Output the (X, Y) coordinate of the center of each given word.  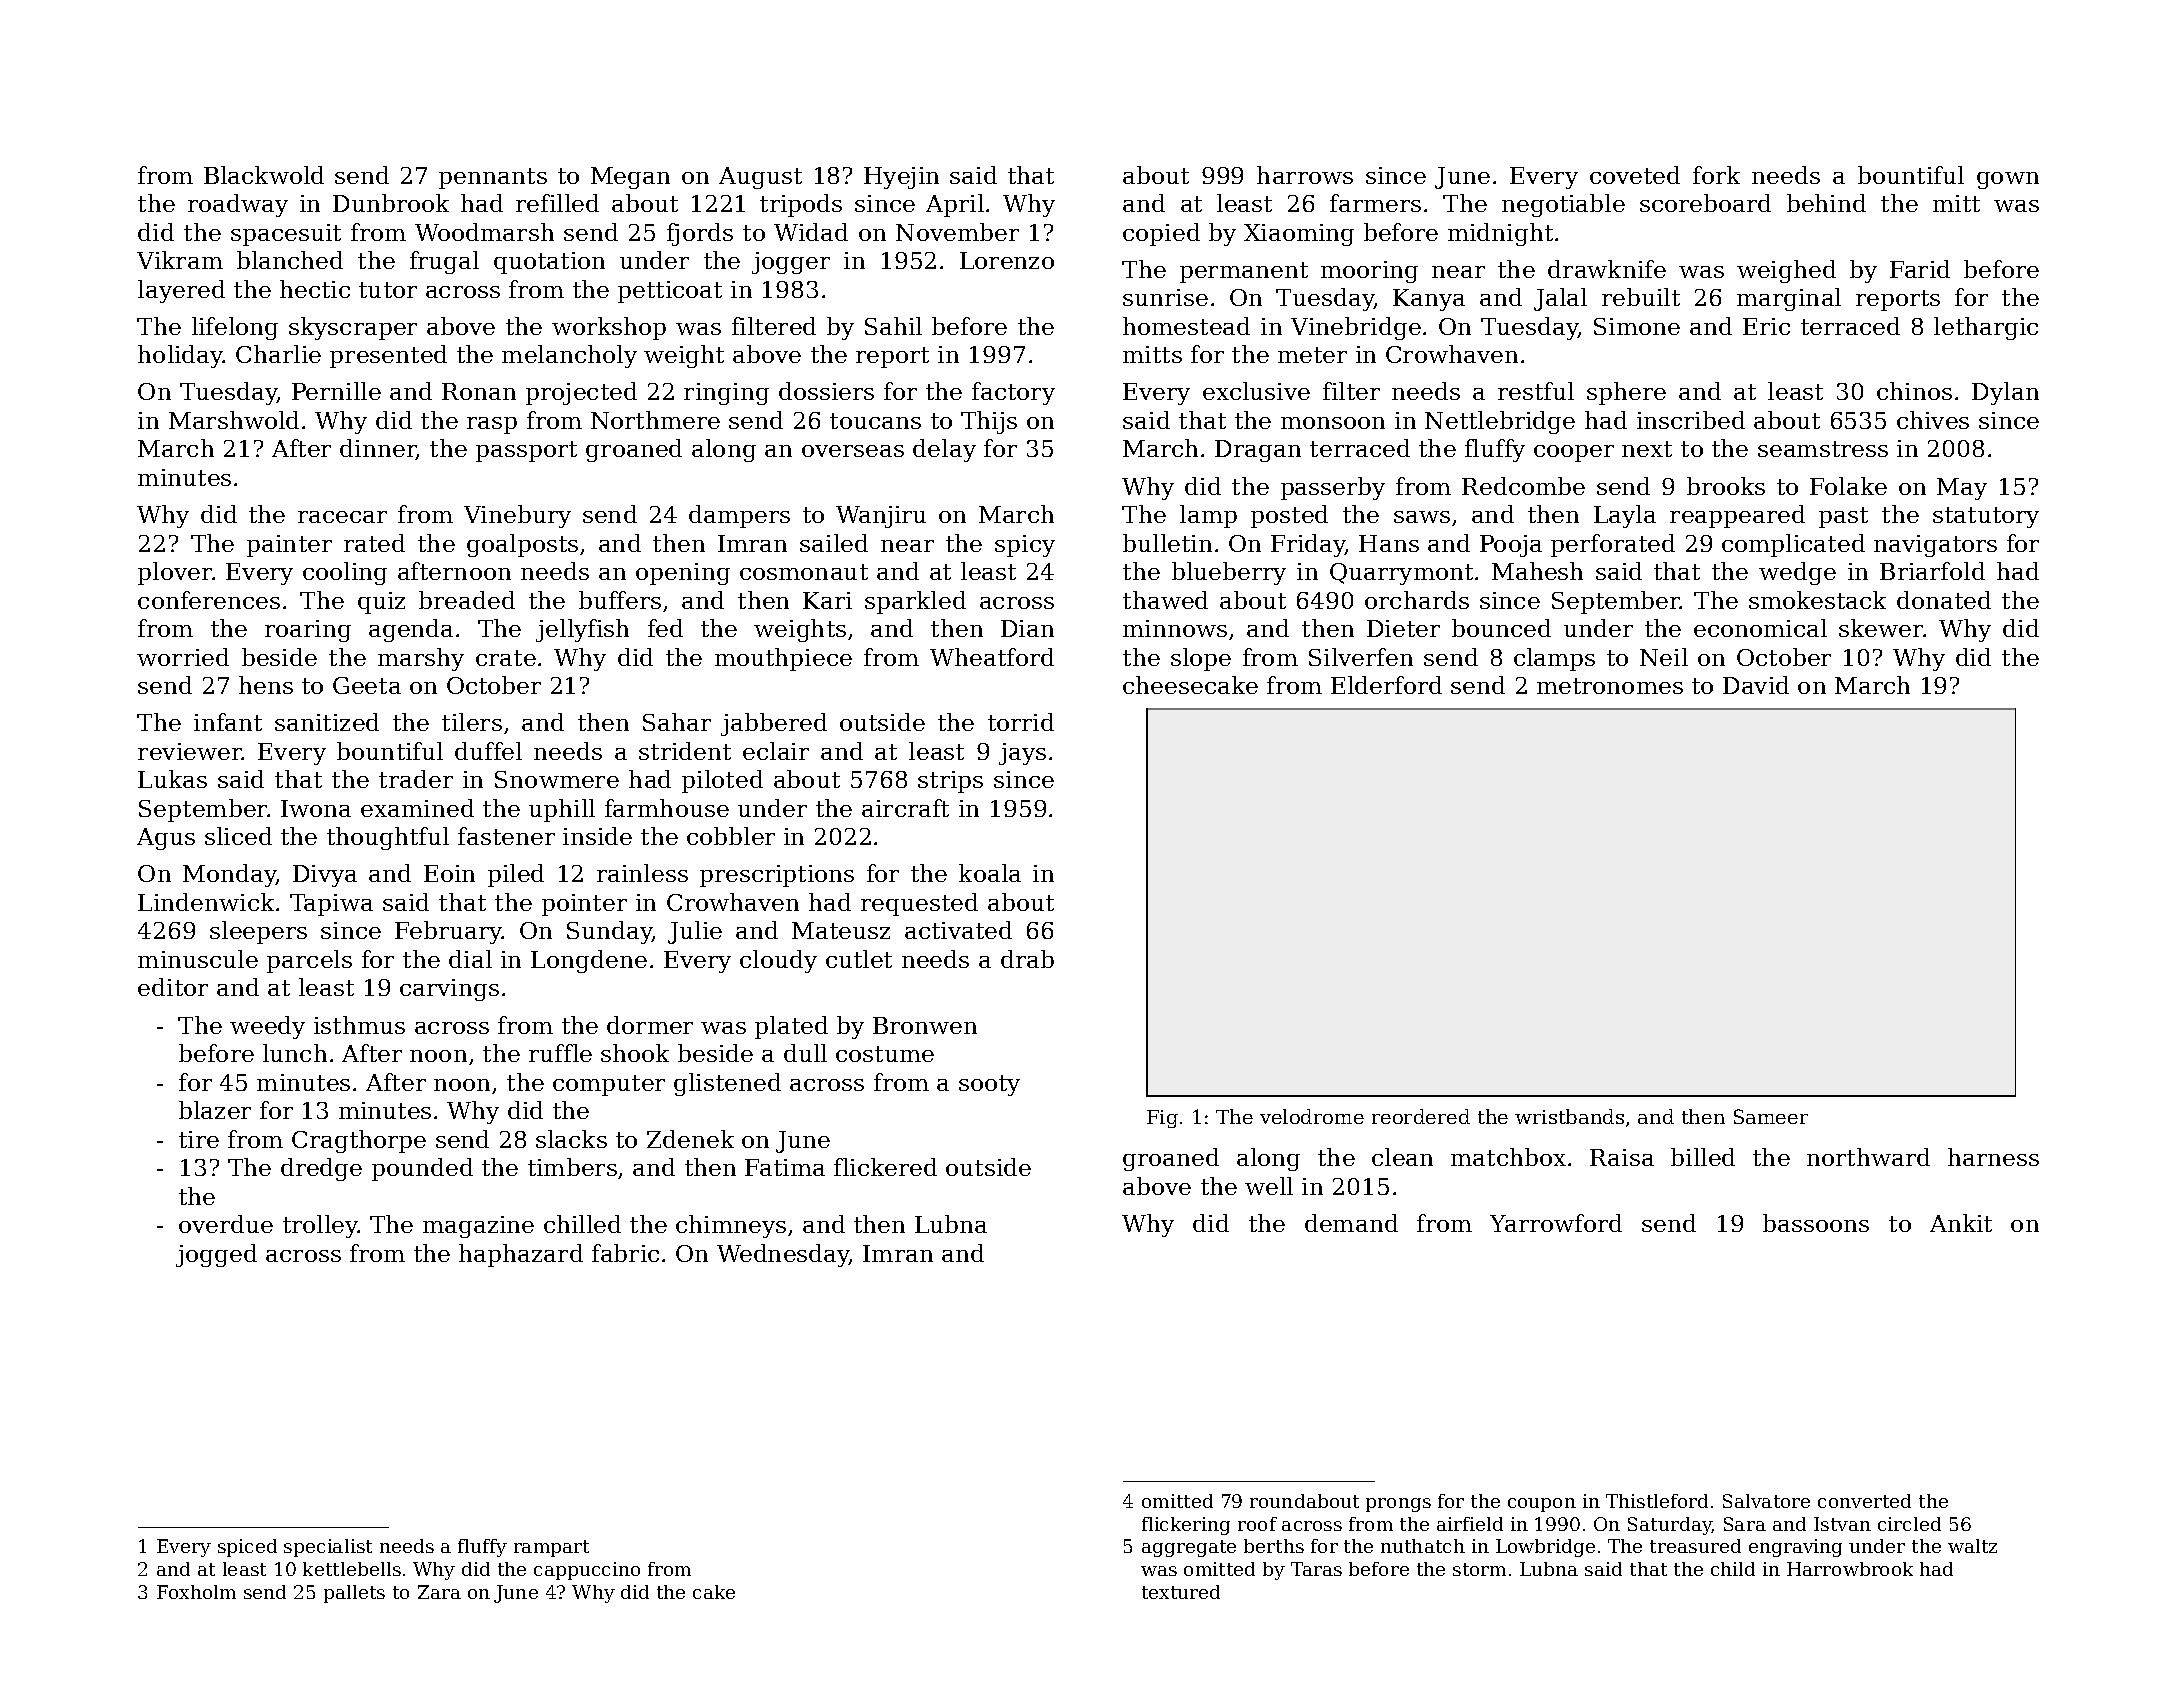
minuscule (198, 959)
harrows (1305, 175)
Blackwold (264, 175)
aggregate (1189, 1548)
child (1733, 1569)
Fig (1162, 1119)
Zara (439, 1592)
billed (1703, 1157)
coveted (1635, 175)
